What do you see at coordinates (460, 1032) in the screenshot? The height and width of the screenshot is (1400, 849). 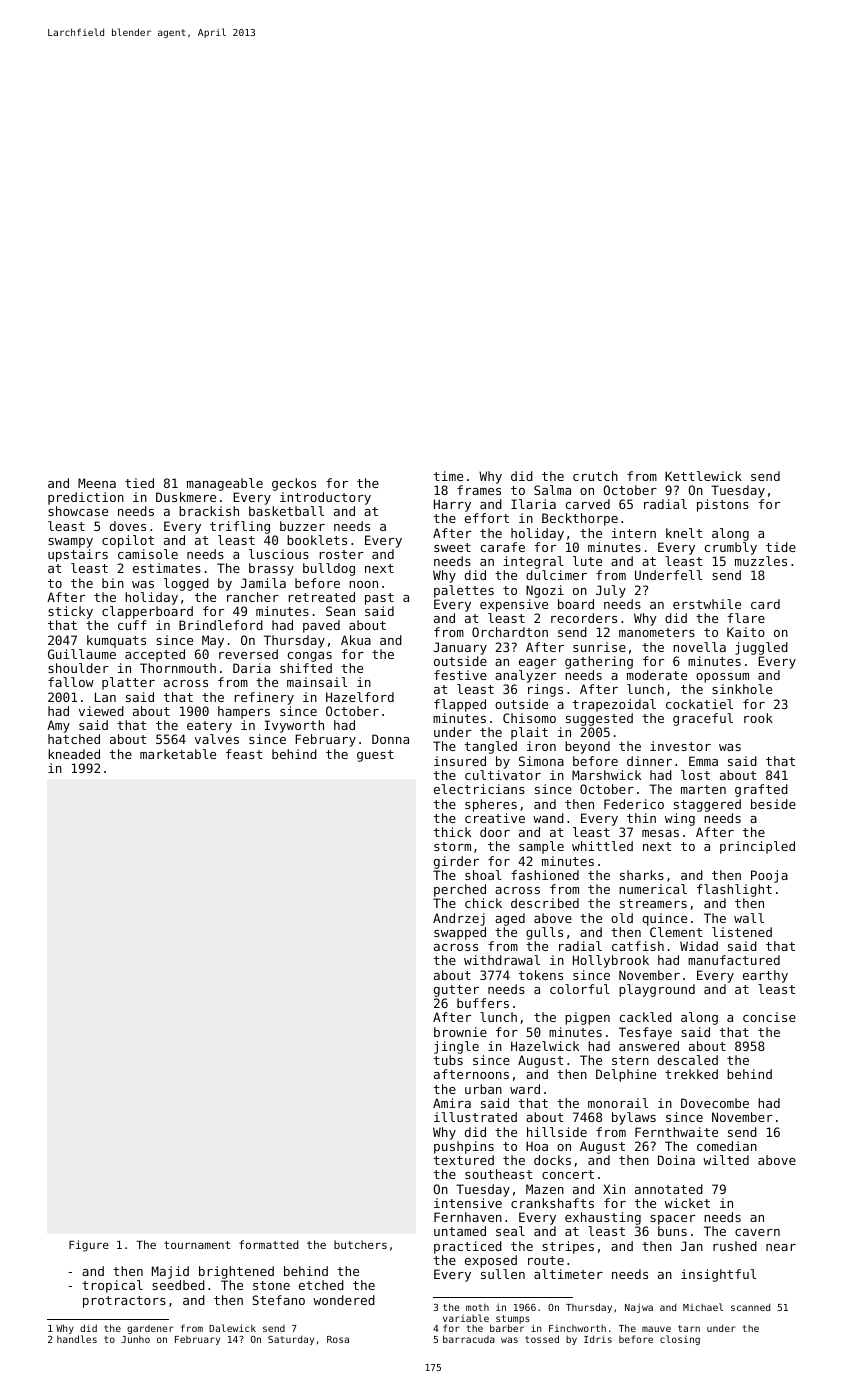 I see `brownie` at bounding box center [460, 1032].
